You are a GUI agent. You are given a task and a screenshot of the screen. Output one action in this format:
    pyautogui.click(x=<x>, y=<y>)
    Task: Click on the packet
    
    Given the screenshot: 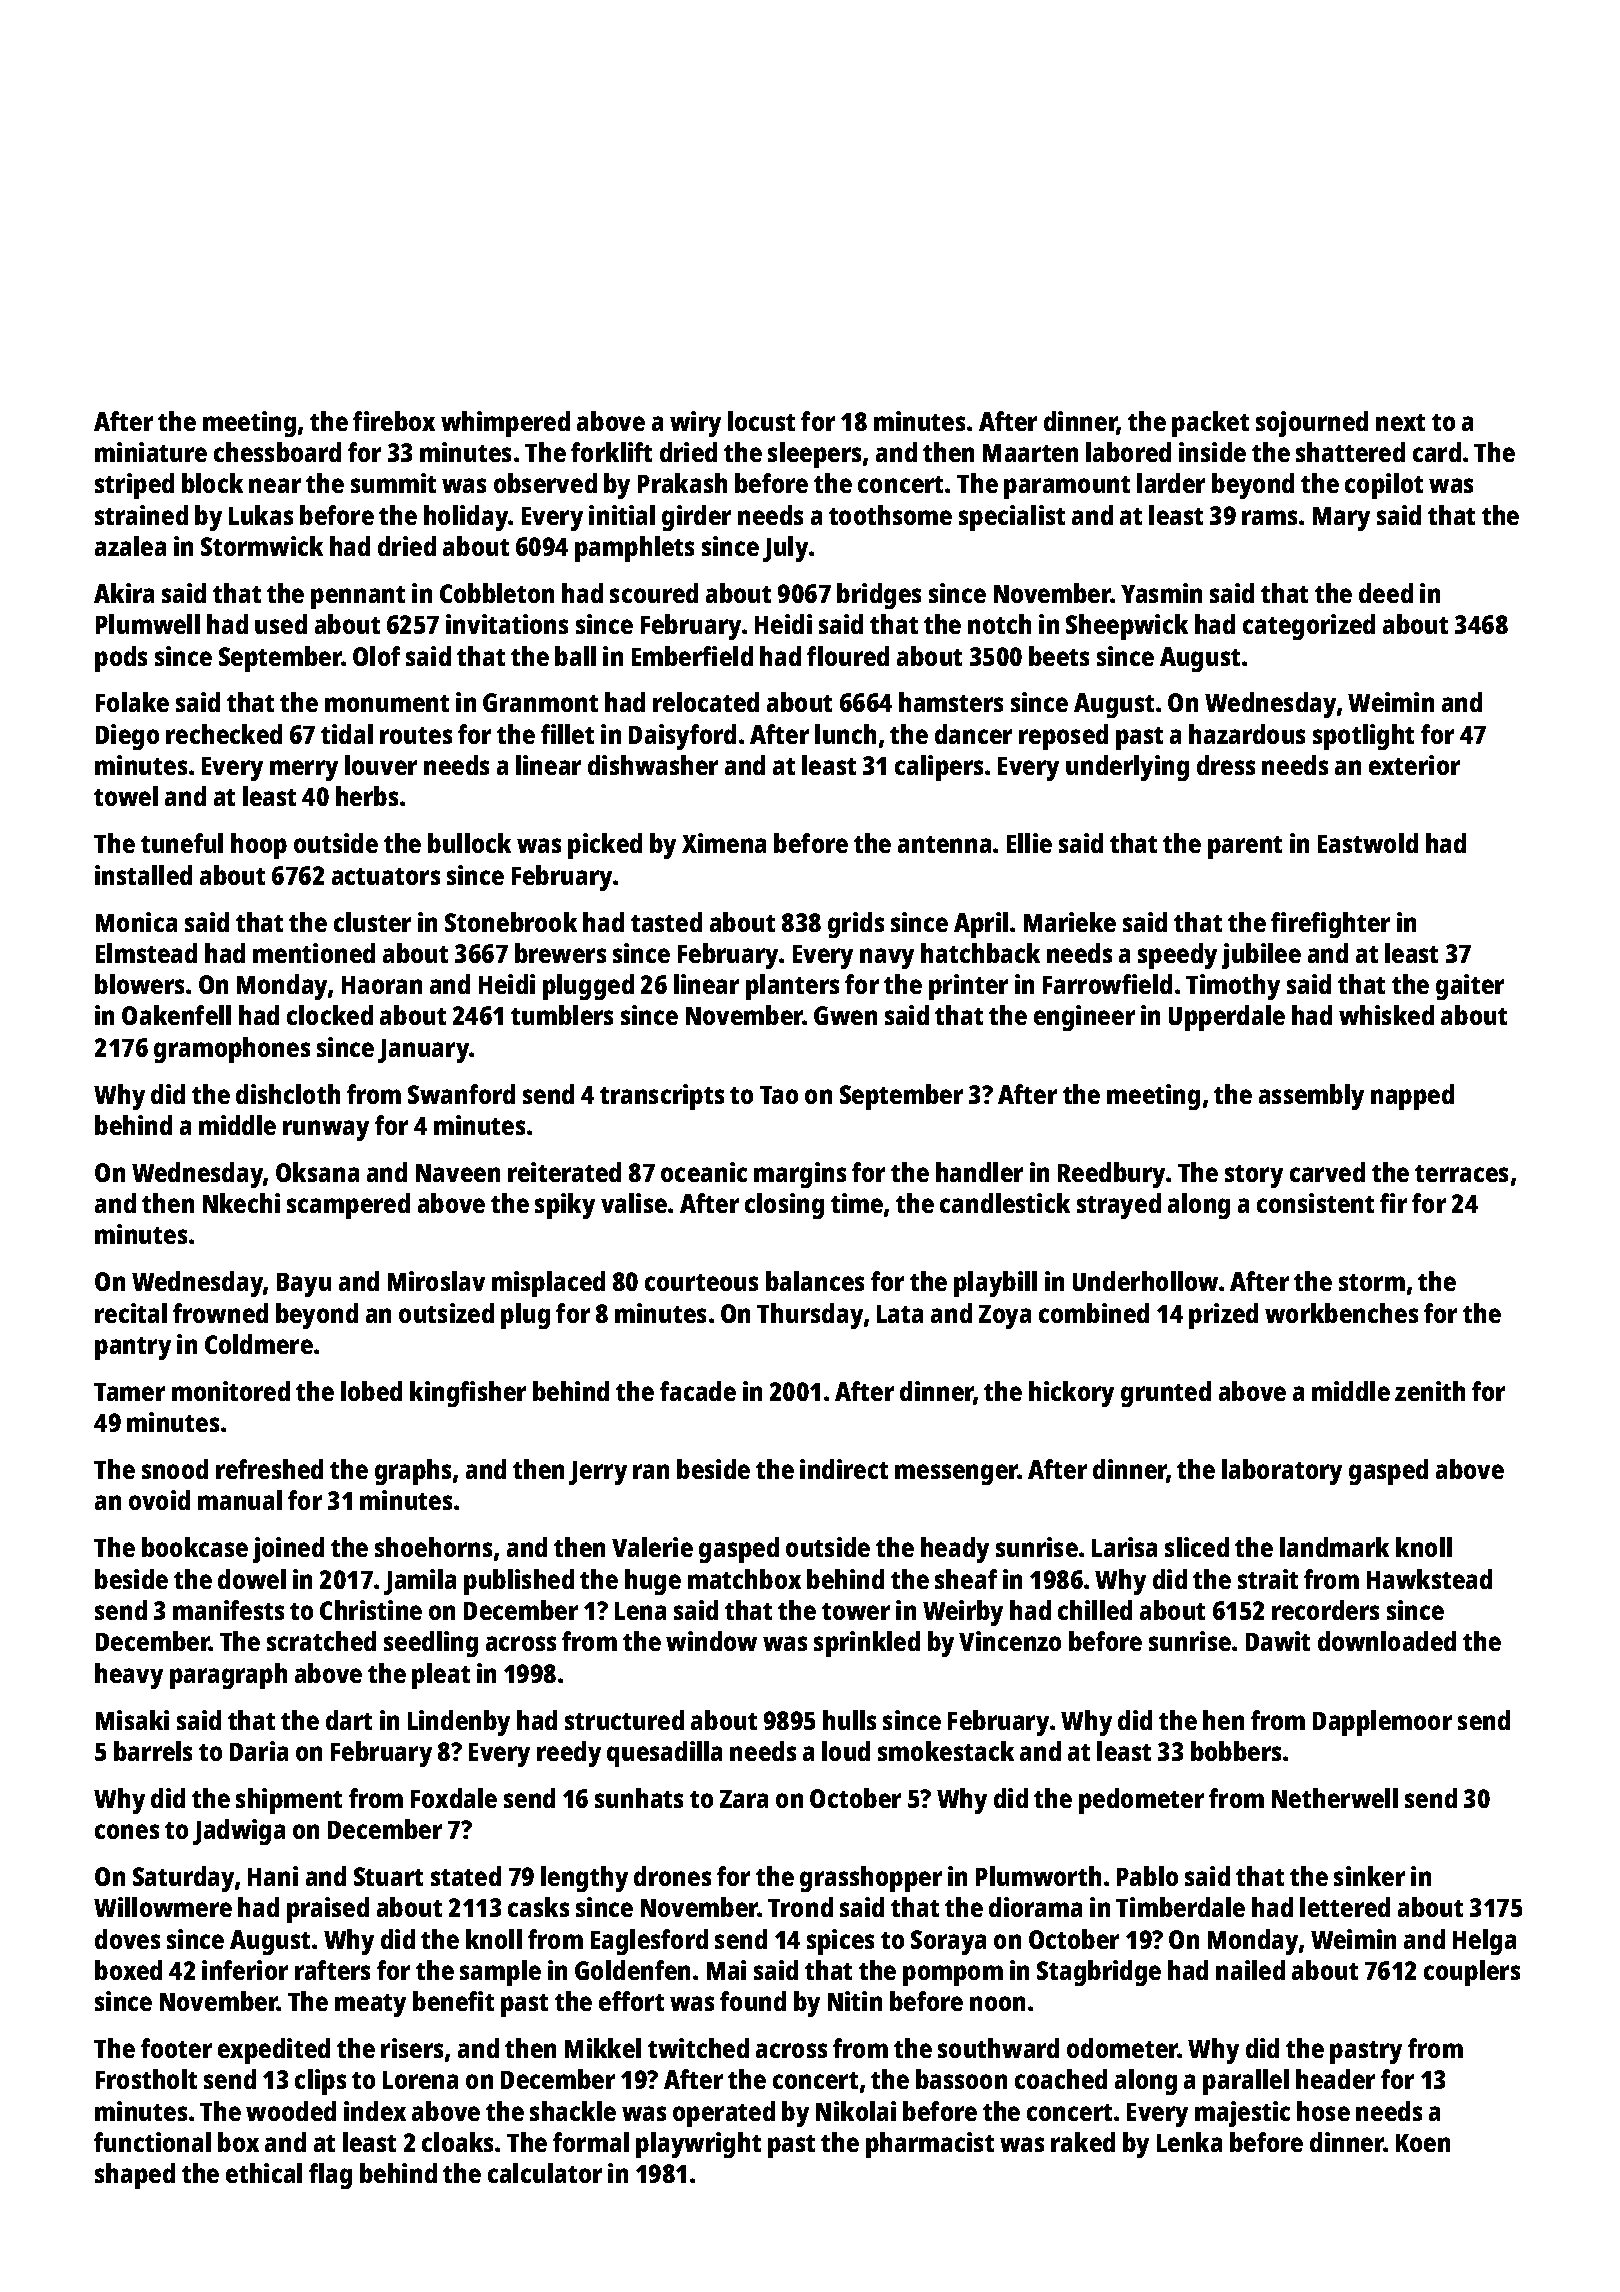 What is the action you would take?
    pyautogui.click(x=1210, y=424)
